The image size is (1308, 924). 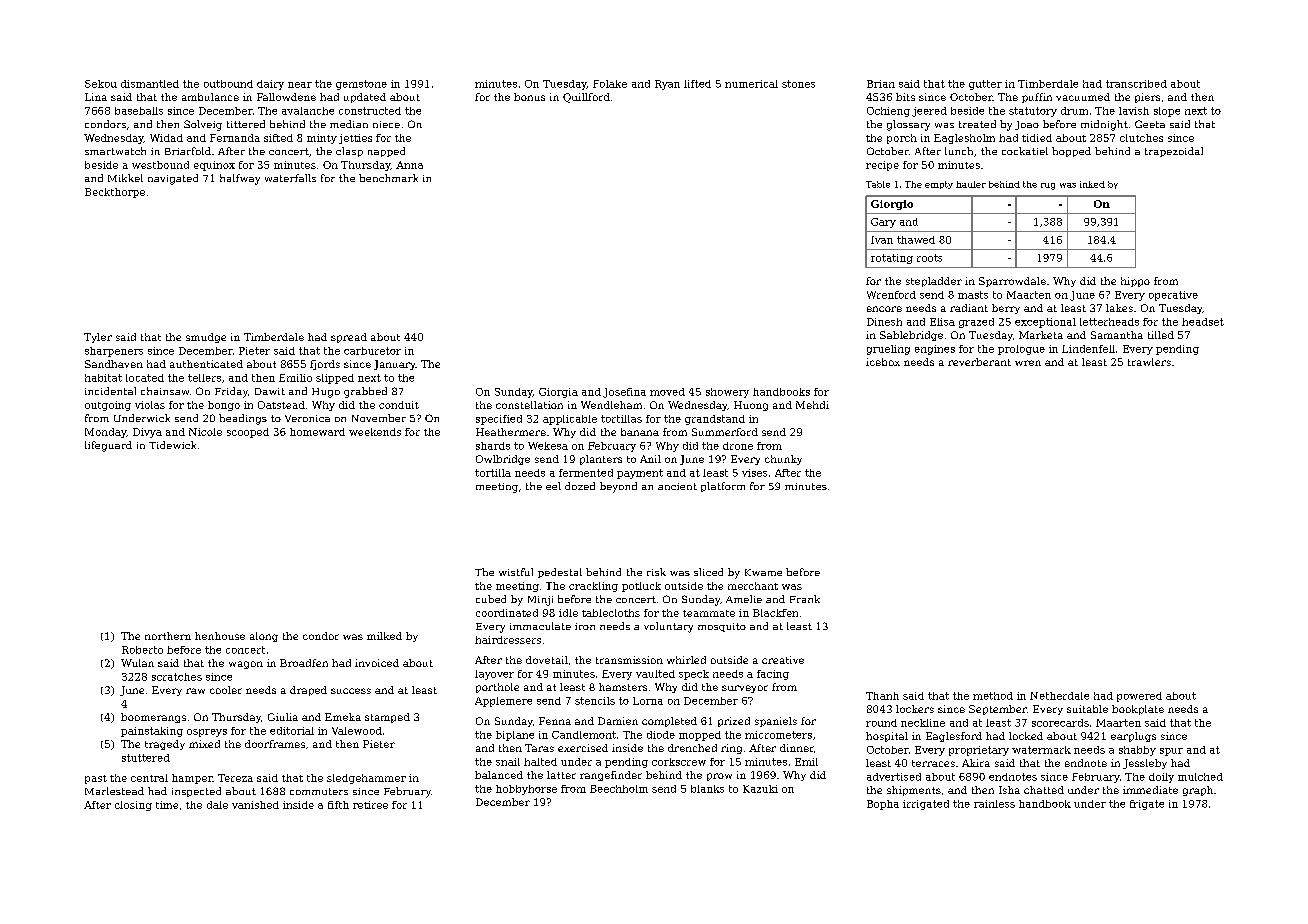 What do you see at coordinates (325, 365) in the image?
I see `fjords` at bounding box center [325, 365].
